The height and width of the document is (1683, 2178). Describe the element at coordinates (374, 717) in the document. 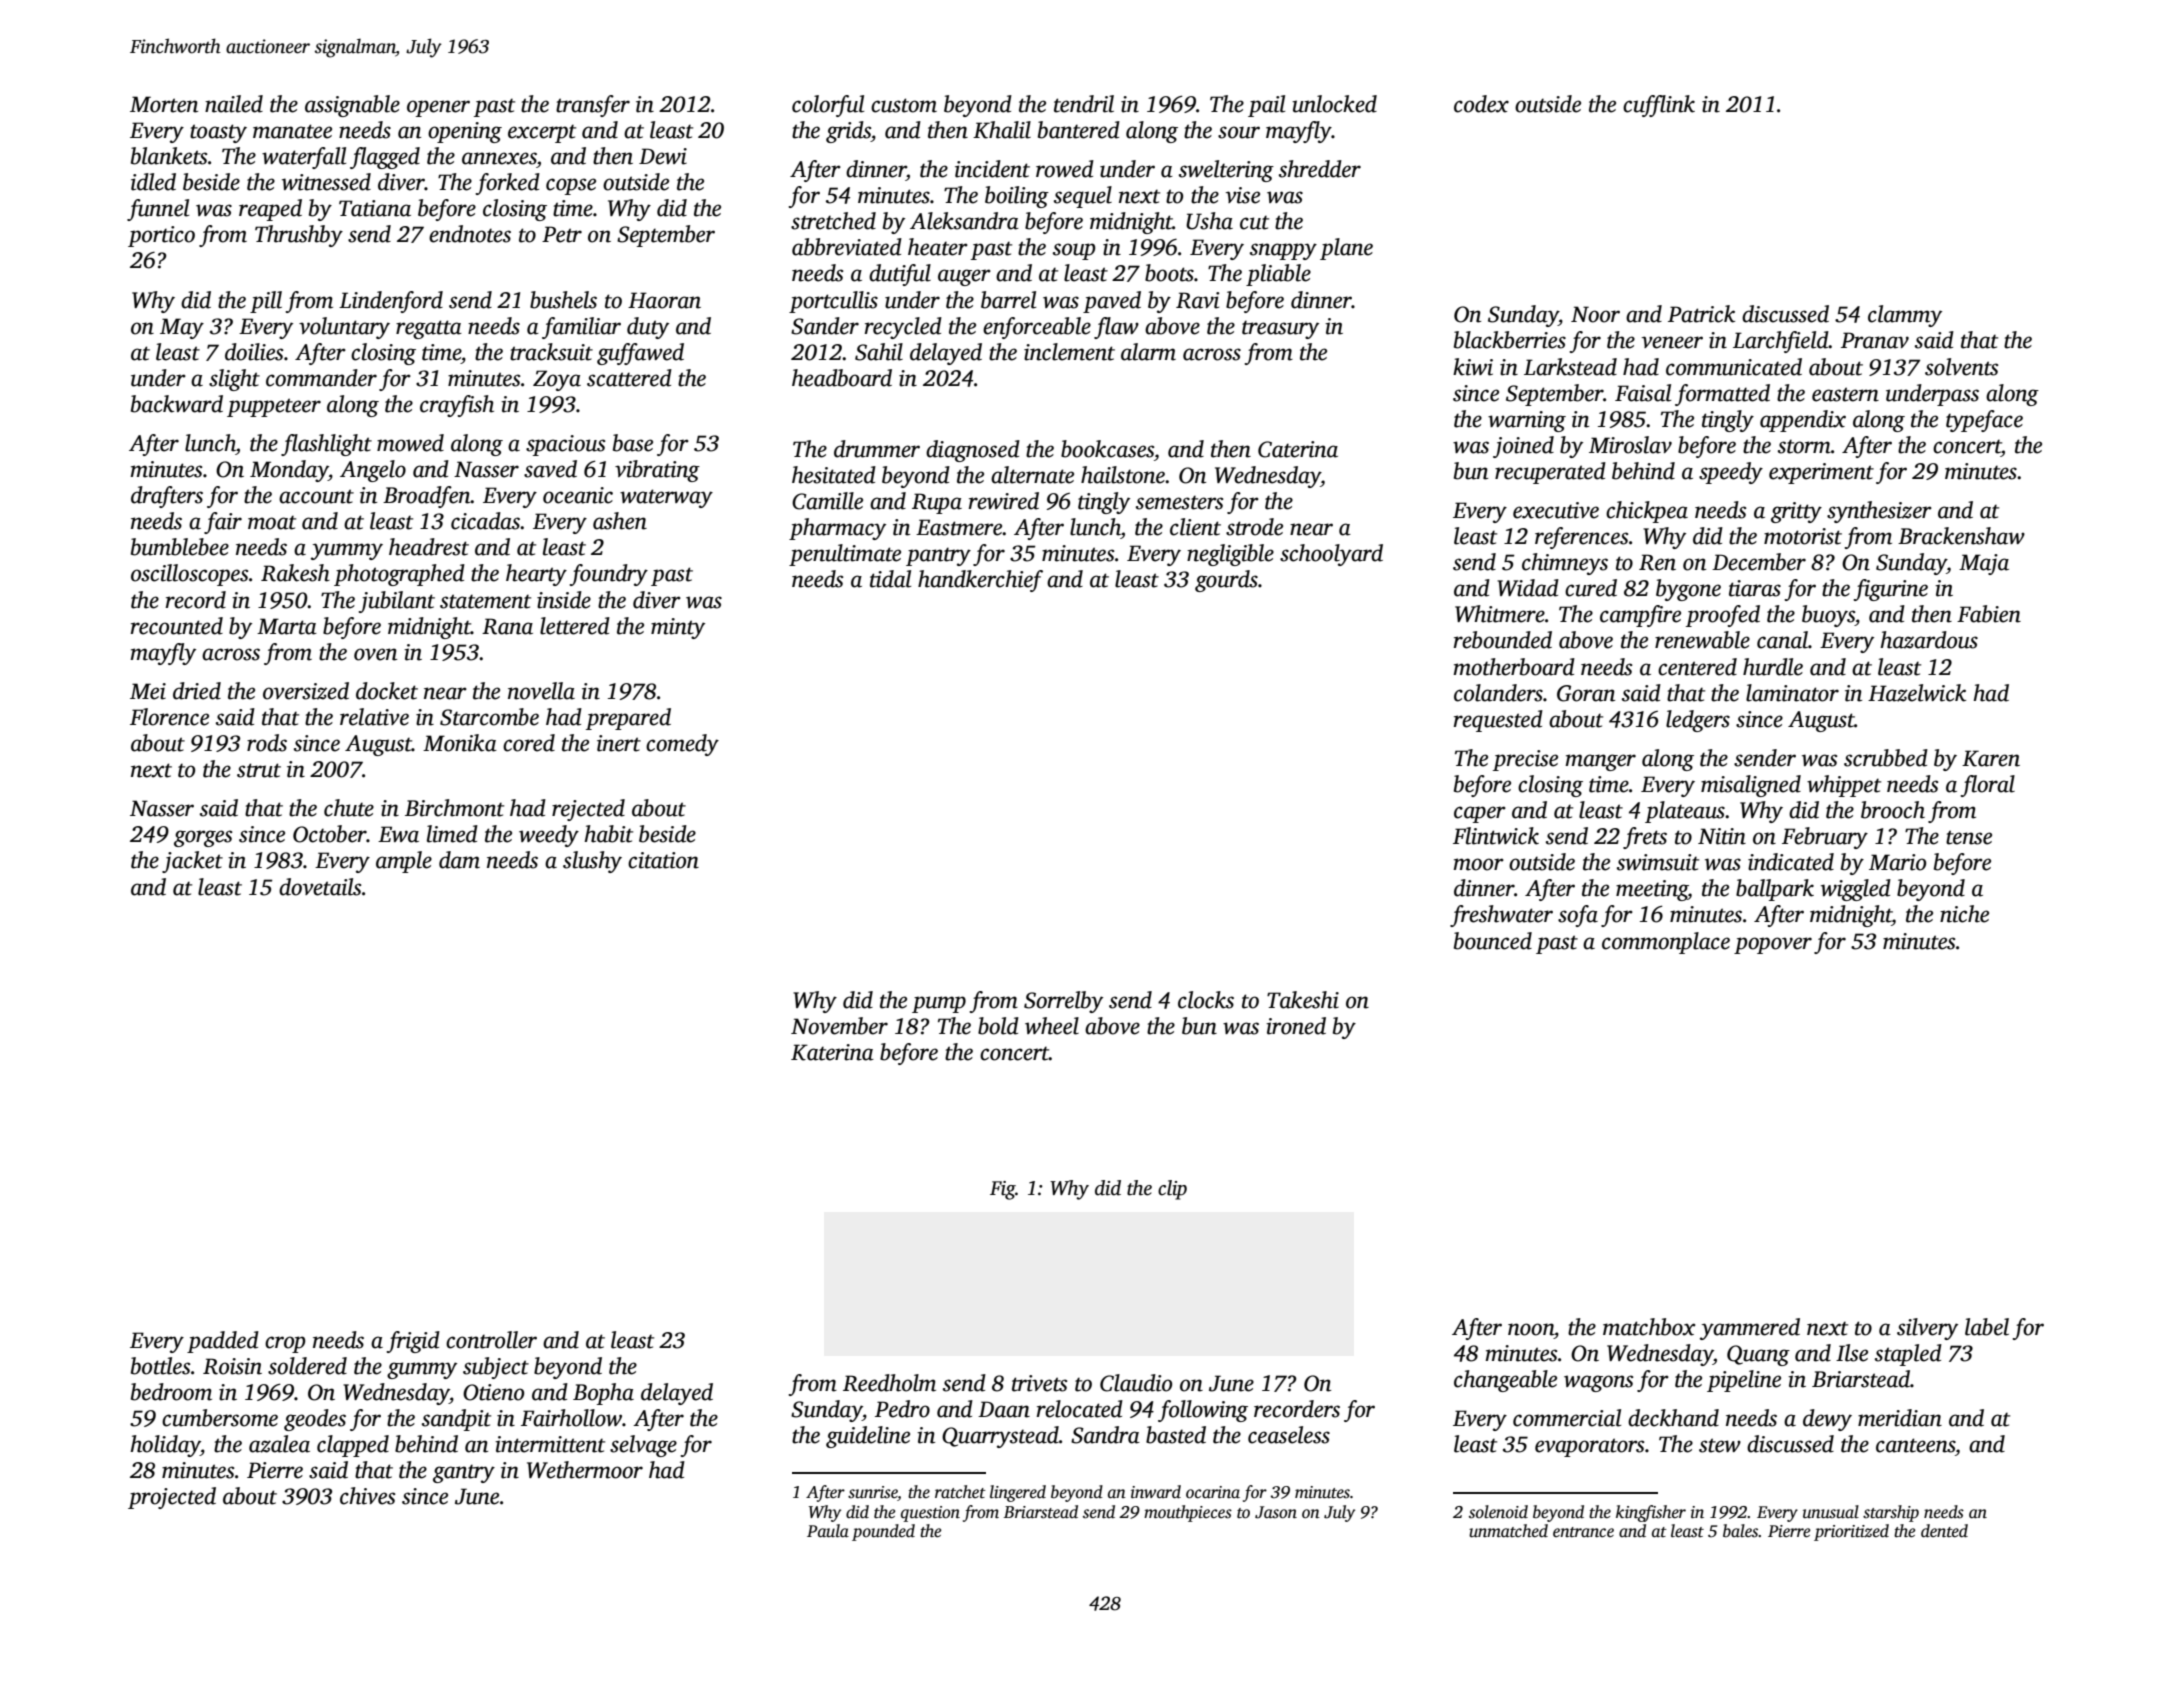

I see `relative` at that location.
